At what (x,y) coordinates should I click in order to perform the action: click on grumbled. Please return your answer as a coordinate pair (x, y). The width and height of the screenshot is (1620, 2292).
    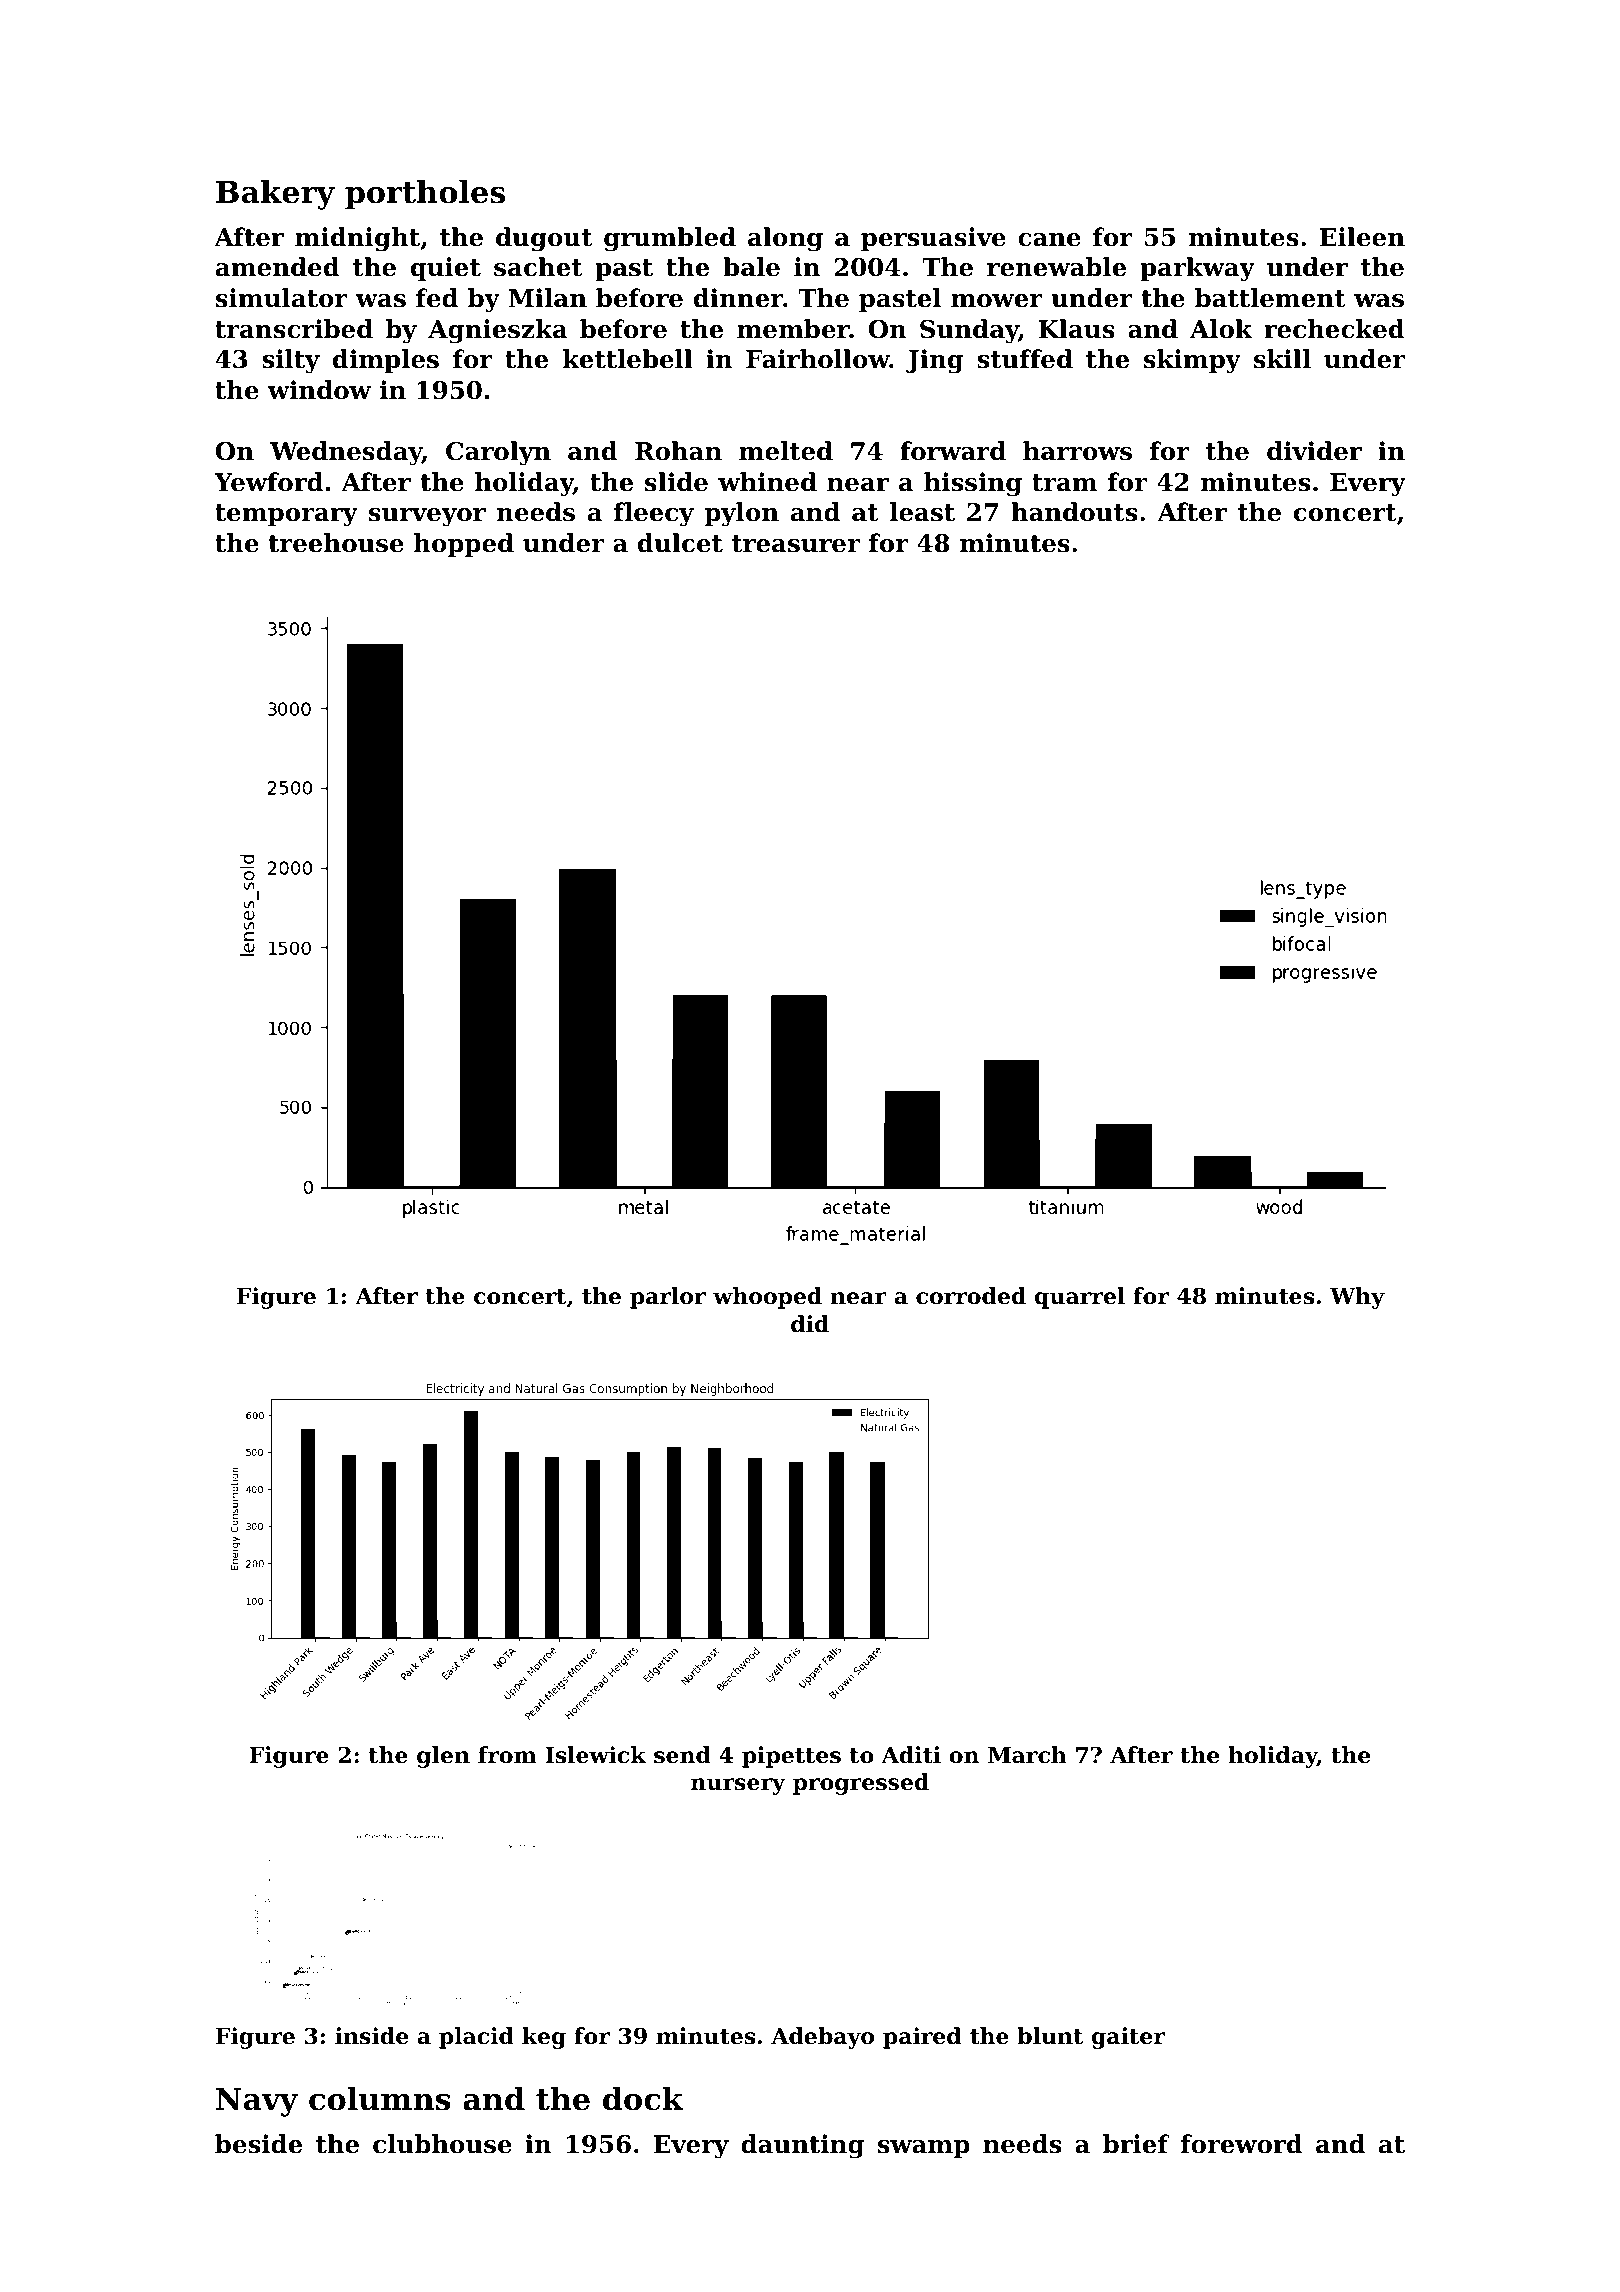
    Looking at the image, I should click on (670, 239).
